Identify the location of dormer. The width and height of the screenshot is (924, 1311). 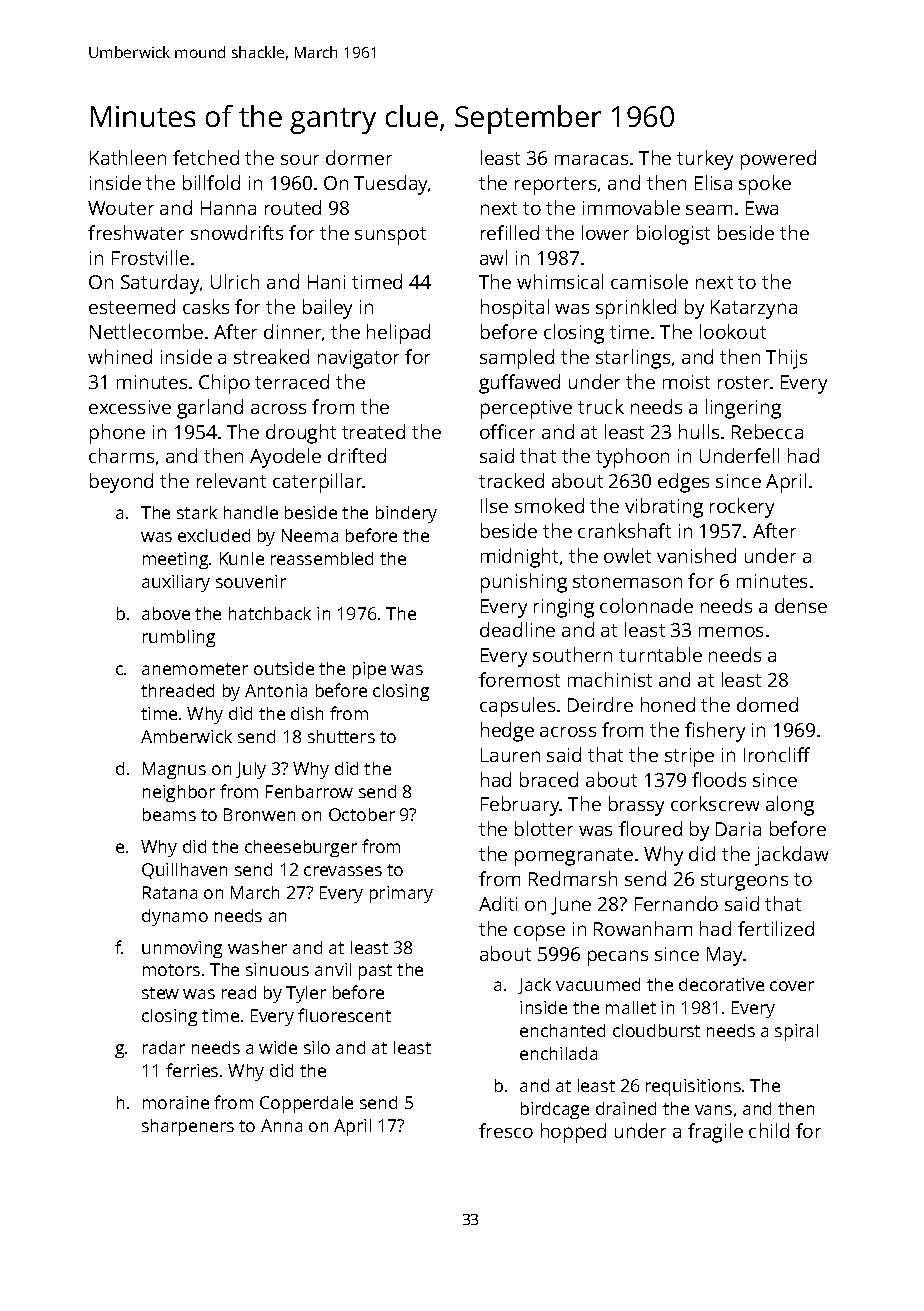
(359, 157).
